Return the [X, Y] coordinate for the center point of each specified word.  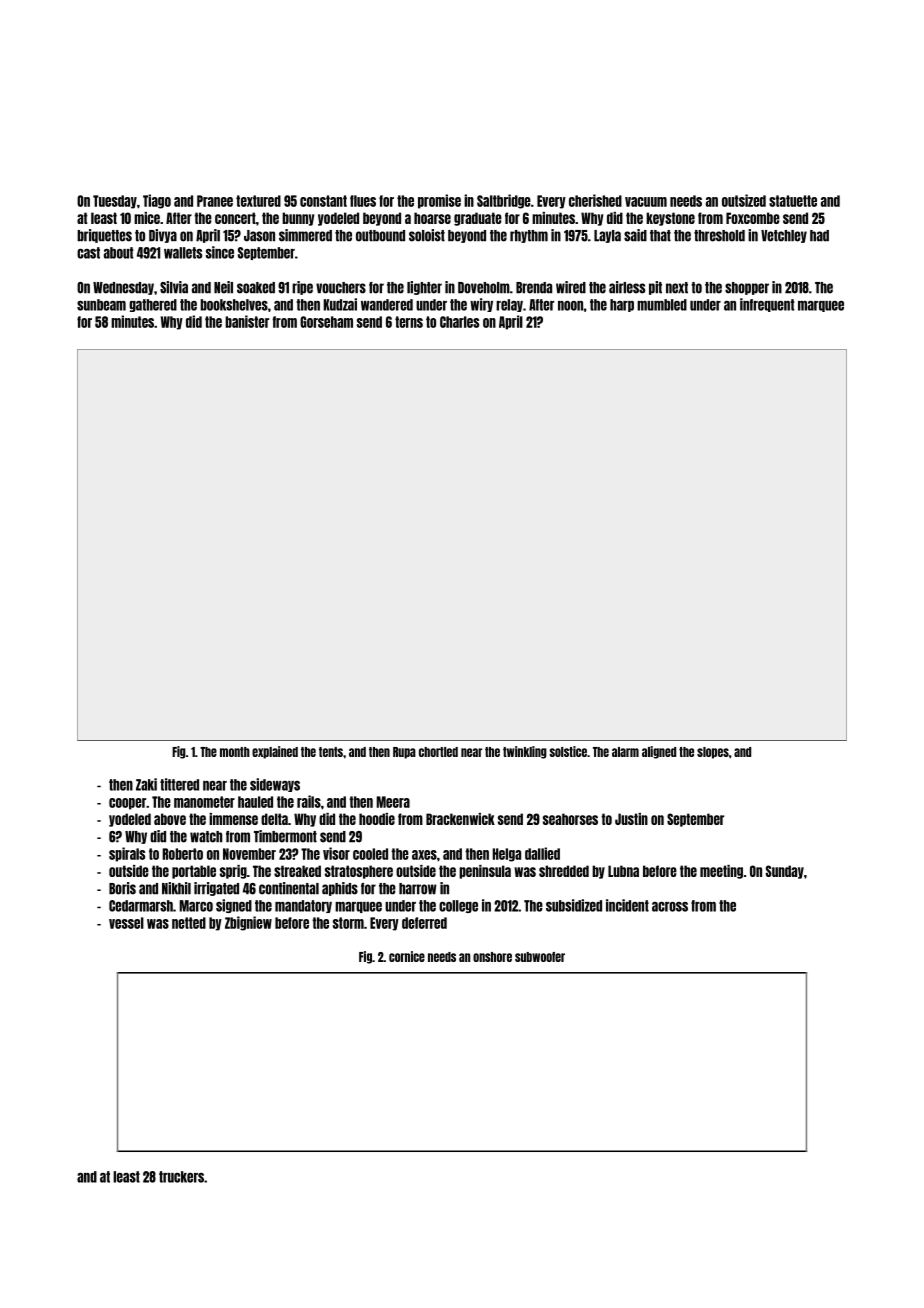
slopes [713, 753]
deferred [424, 923]
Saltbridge [504, 201]
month [235, 752]
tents [331, 752]
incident [627, 905]
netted [189, 923]
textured [258, 201]
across [670, 907]
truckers [181, 1177]
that [660, 236]
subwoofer [540, 957]
